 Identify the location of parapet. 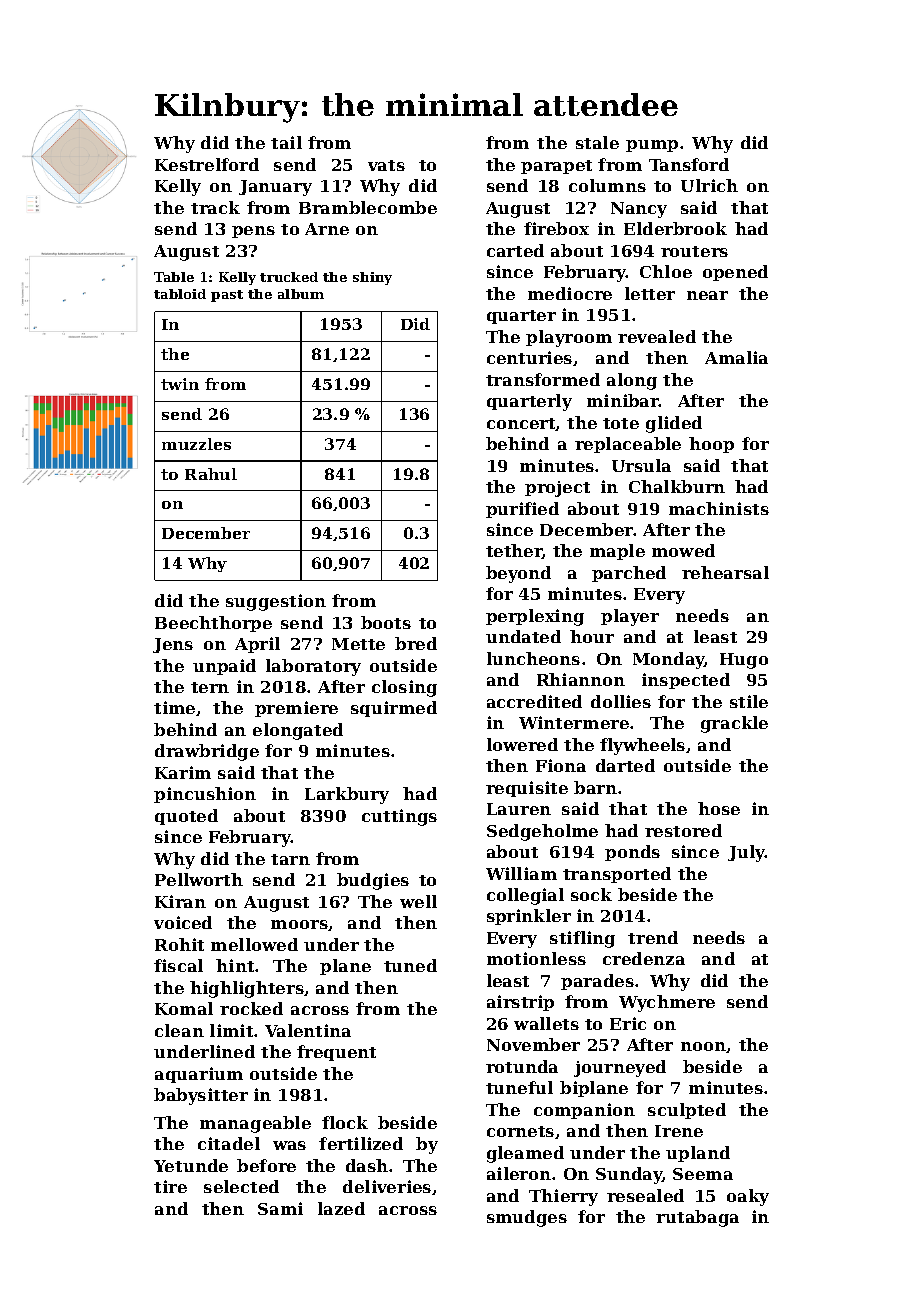
(556, 167).
